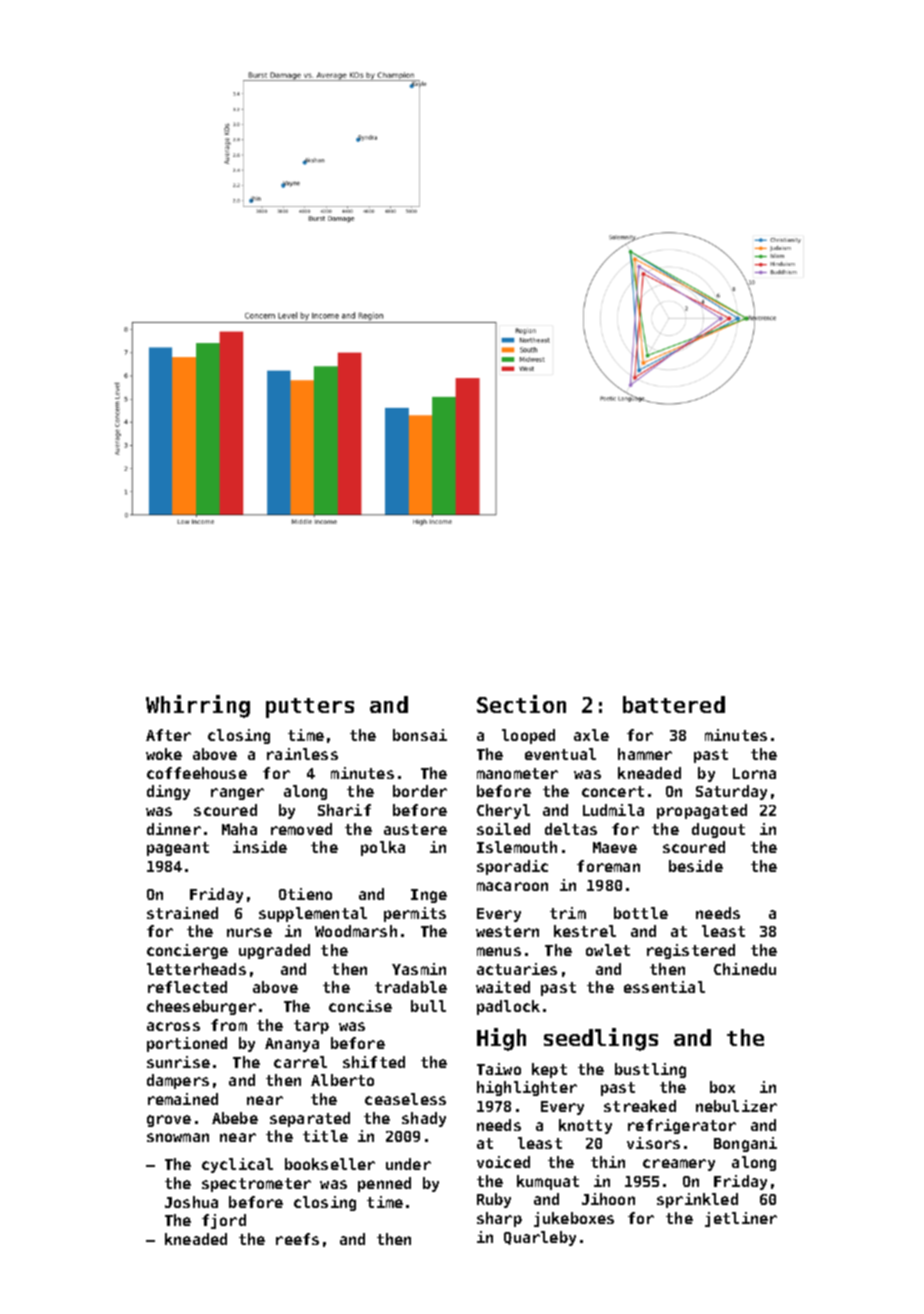  I want to click on reefs, so click(297, 1239).
